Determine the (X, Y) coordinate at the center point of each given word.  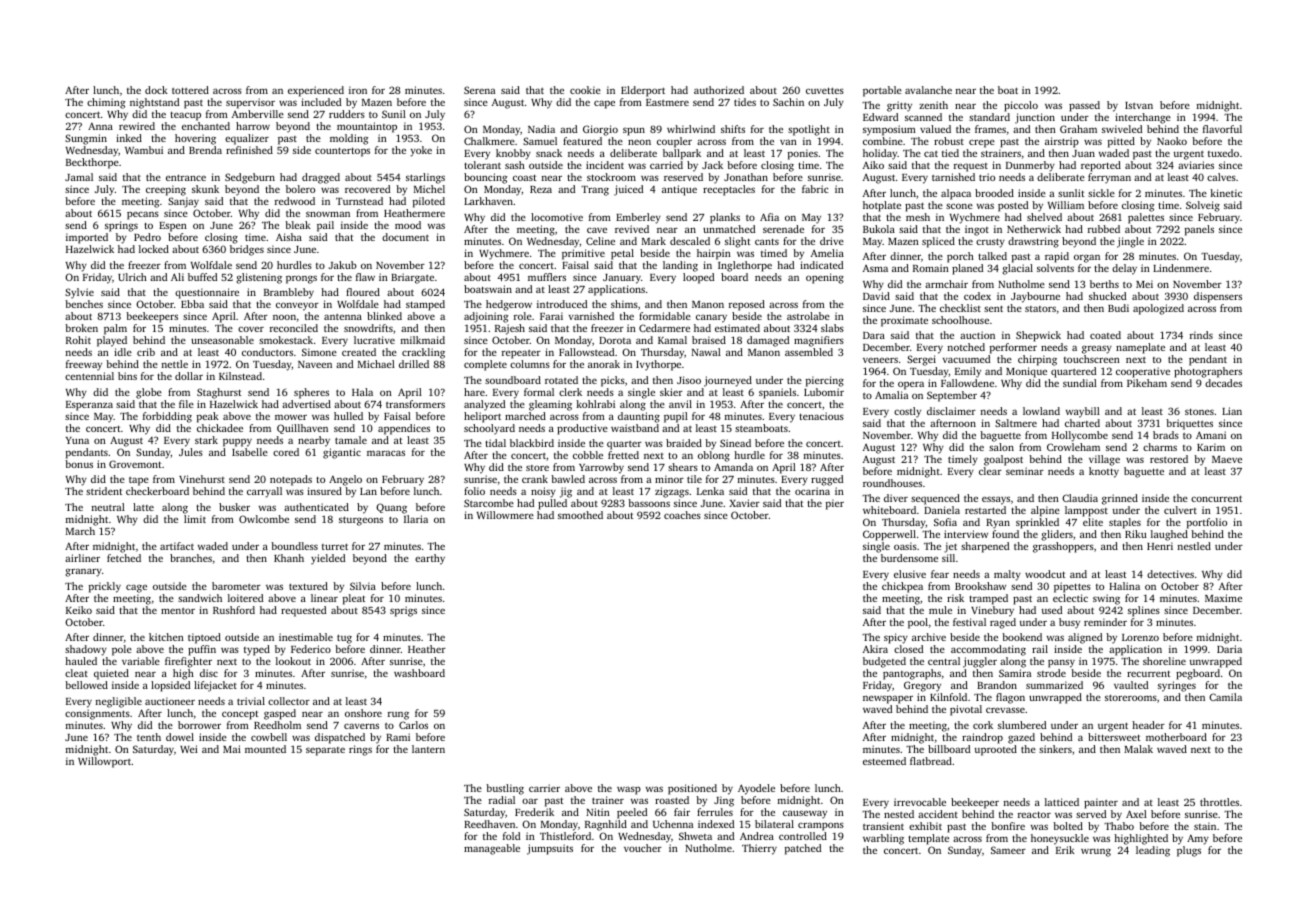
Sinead (735, 443)
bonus (79, 464)
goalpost (1003, 460)
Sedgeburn (250, 178)
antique (679, 190)
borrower (199, 725)
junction (1035, 118)
